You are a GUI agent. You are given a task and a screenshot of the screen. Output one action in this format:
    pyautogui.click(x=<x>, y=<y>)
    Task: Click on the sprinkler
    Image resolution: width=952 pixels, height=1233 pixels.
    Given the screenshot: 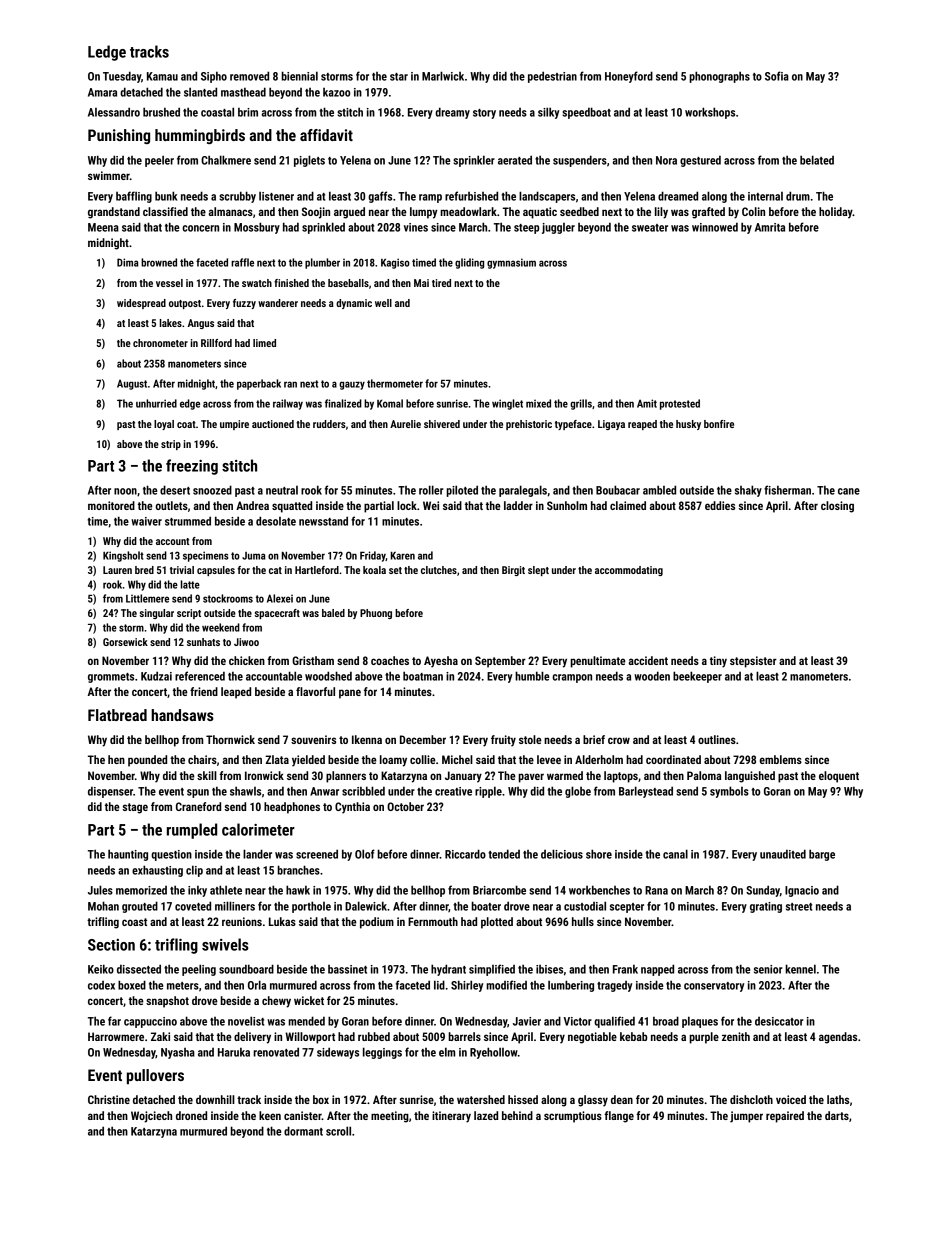 What is the action you would take?
    pyautogui.click(x=474, y=161)
